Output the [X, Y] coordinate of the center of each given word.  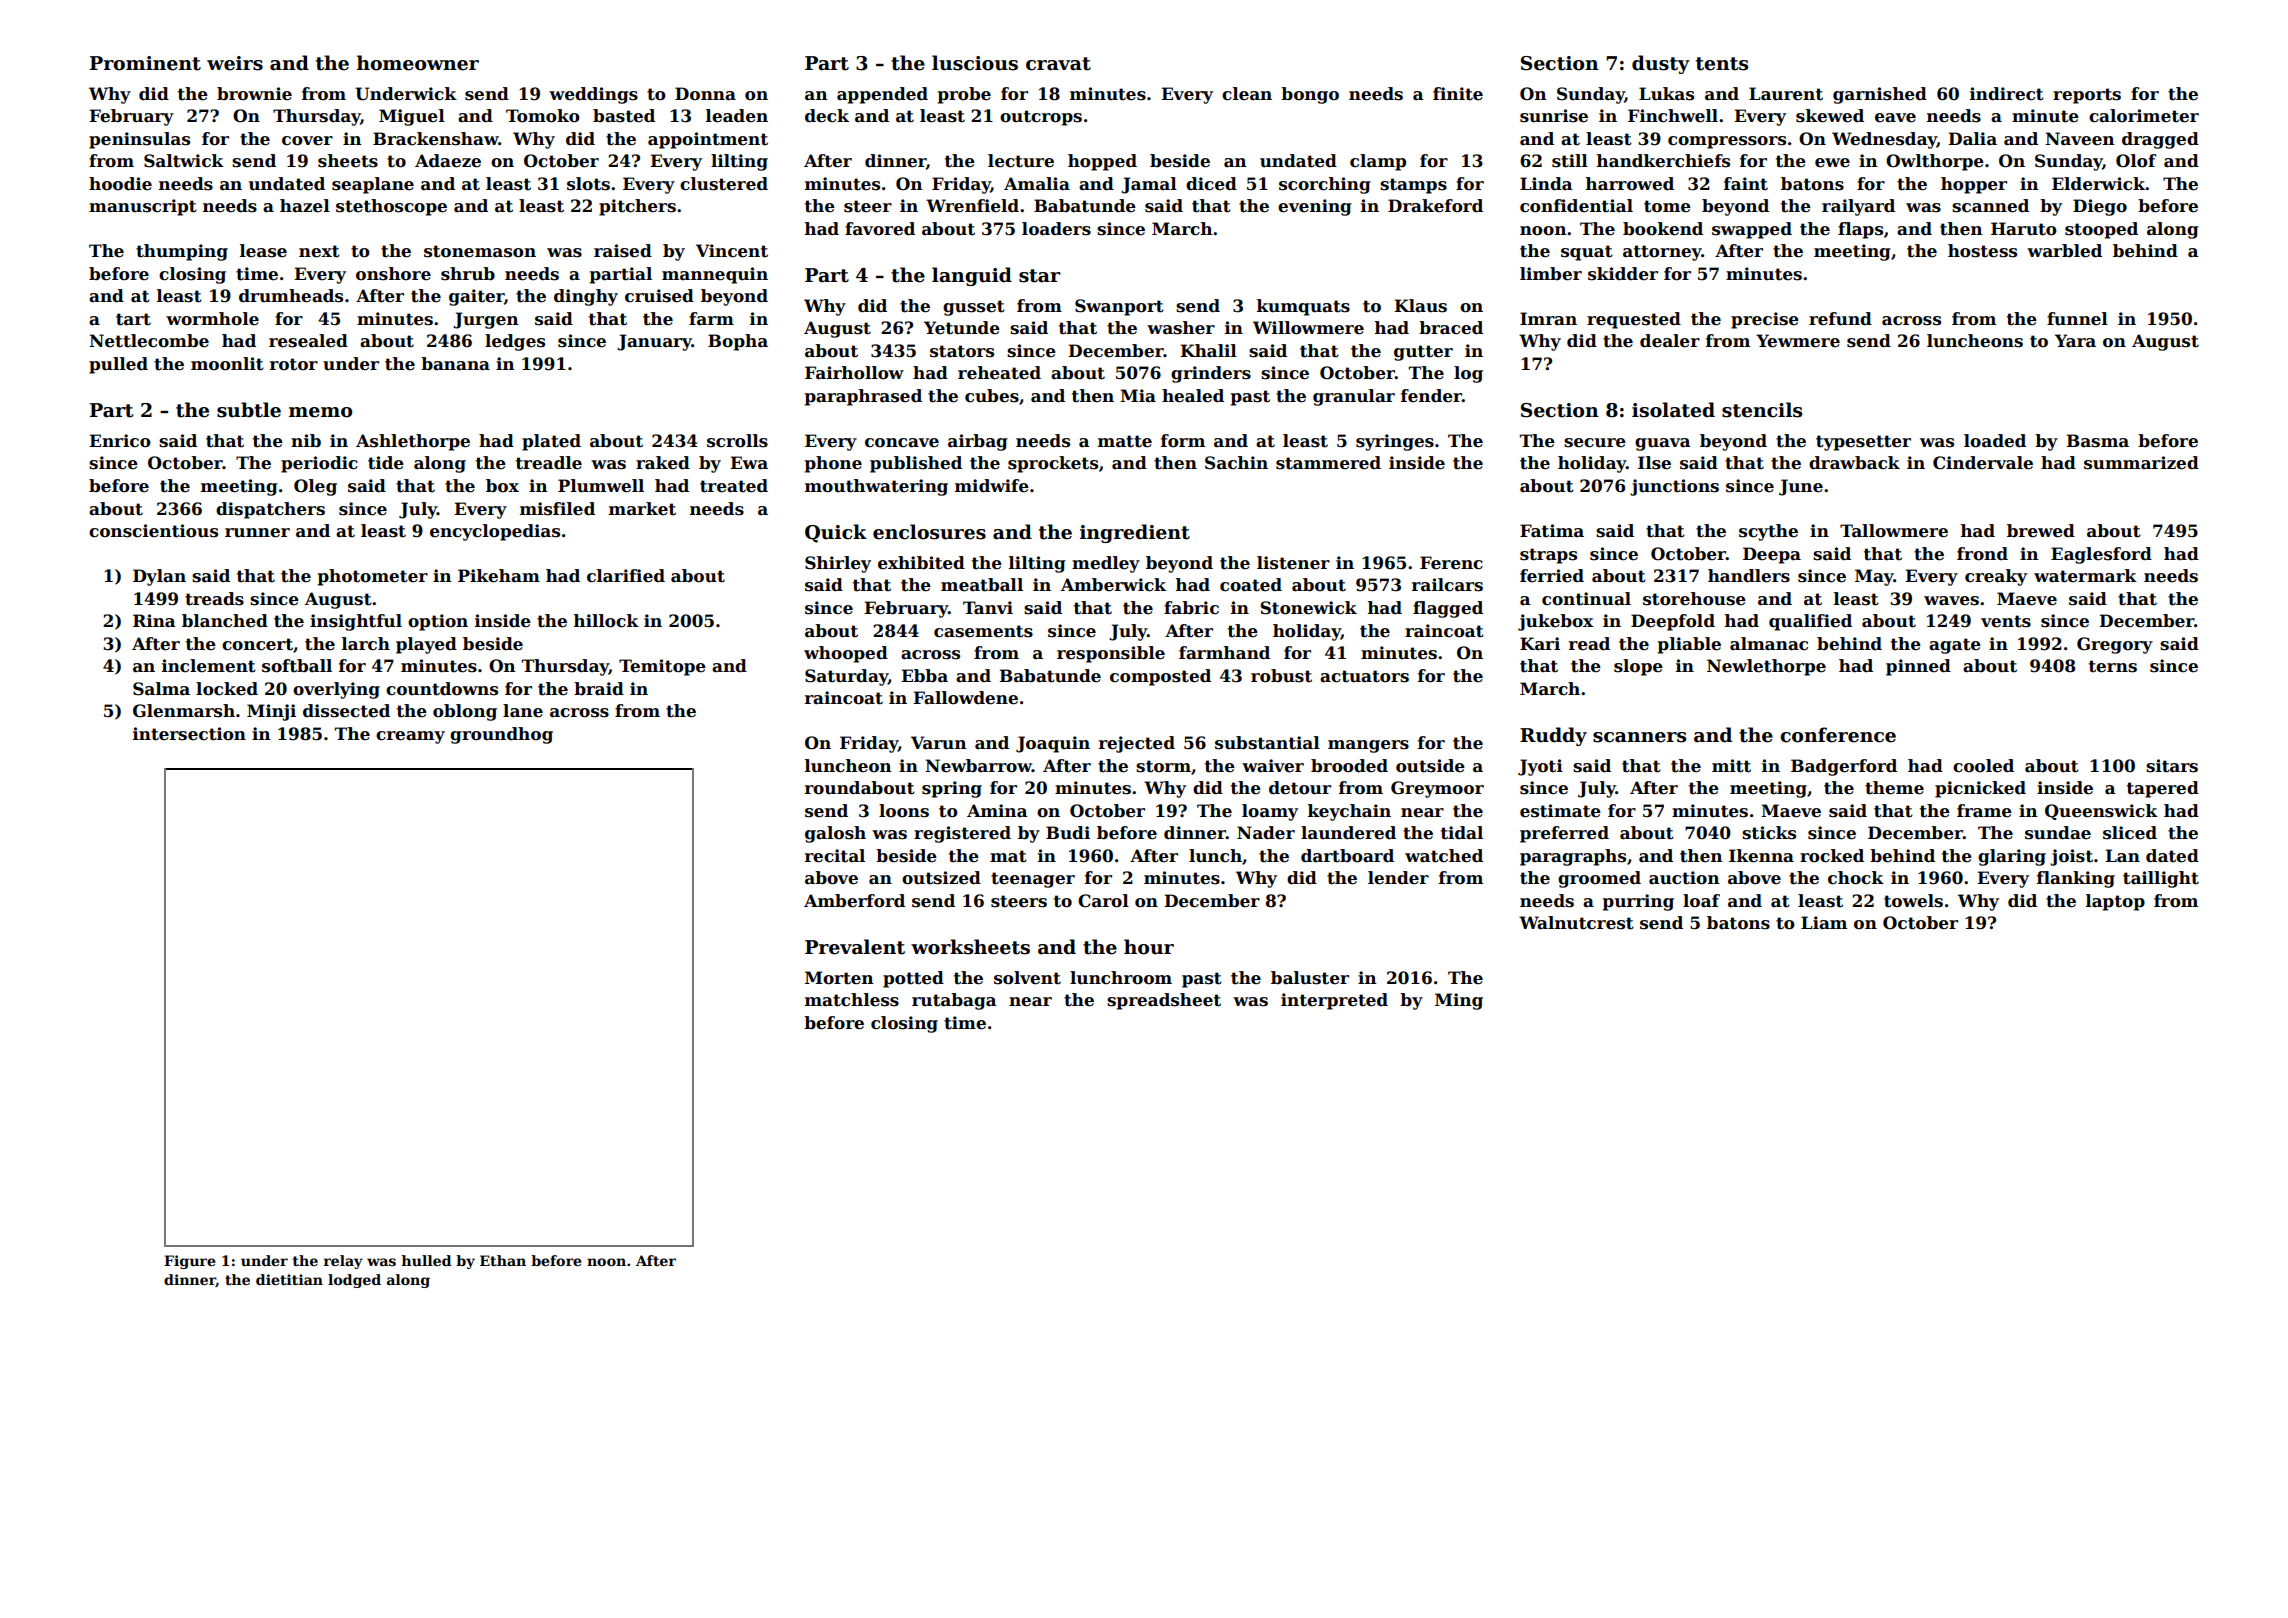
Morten [839, 978]
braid [599, 689]
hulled [427, 1260]
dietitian [289, 1279]
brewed [2041, 531]
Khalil [1208, 351]
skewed [1830, 116]
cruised [659, 296]
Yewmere [1798, 341]
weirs [235, 63]
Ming [1459, 1001]
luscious [975, 63]
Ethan [503, 1260]
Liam [1824, 923]
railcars [1447, 585]
